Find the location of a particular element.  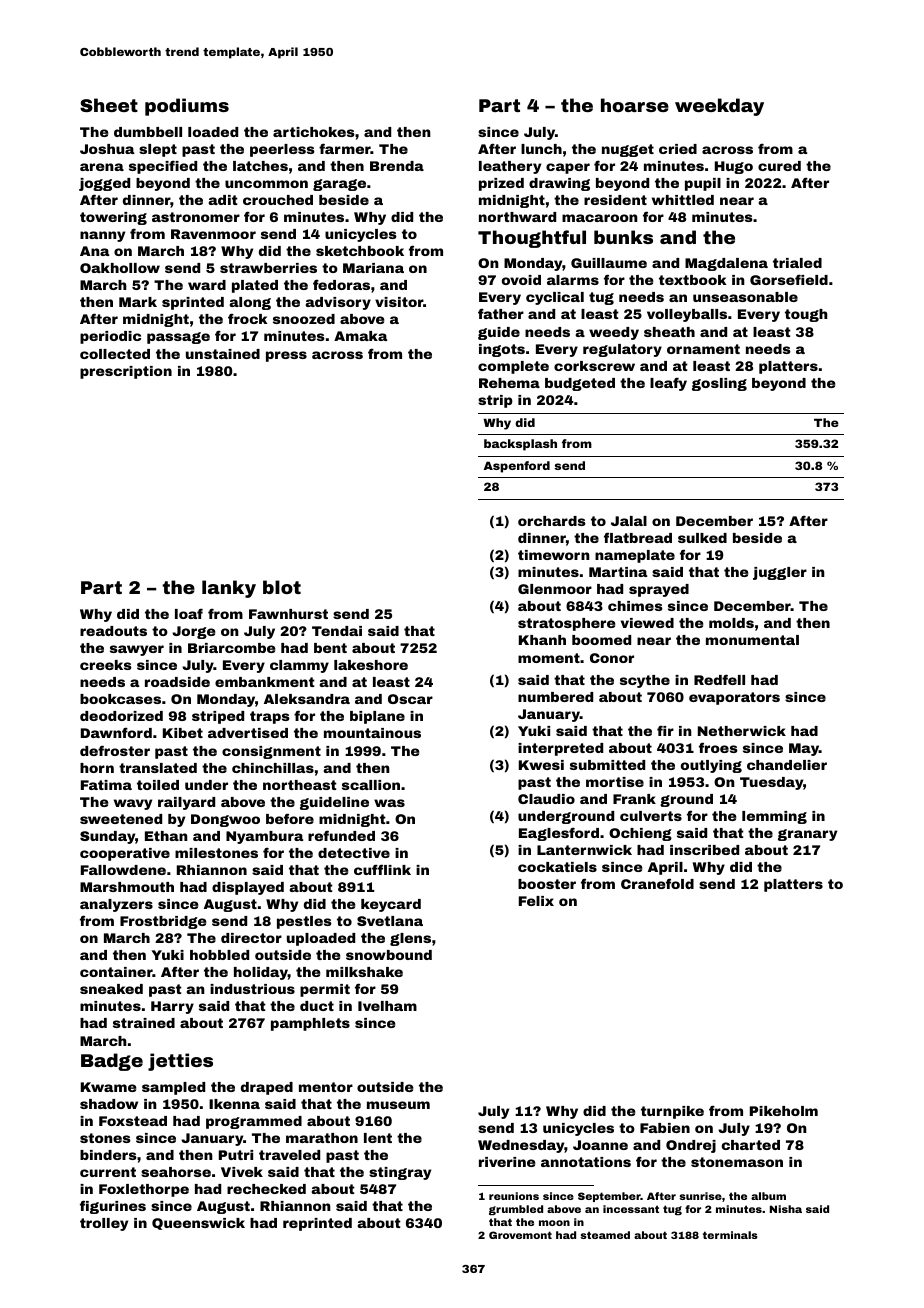

museum is located at coordinates (398, 1105).
